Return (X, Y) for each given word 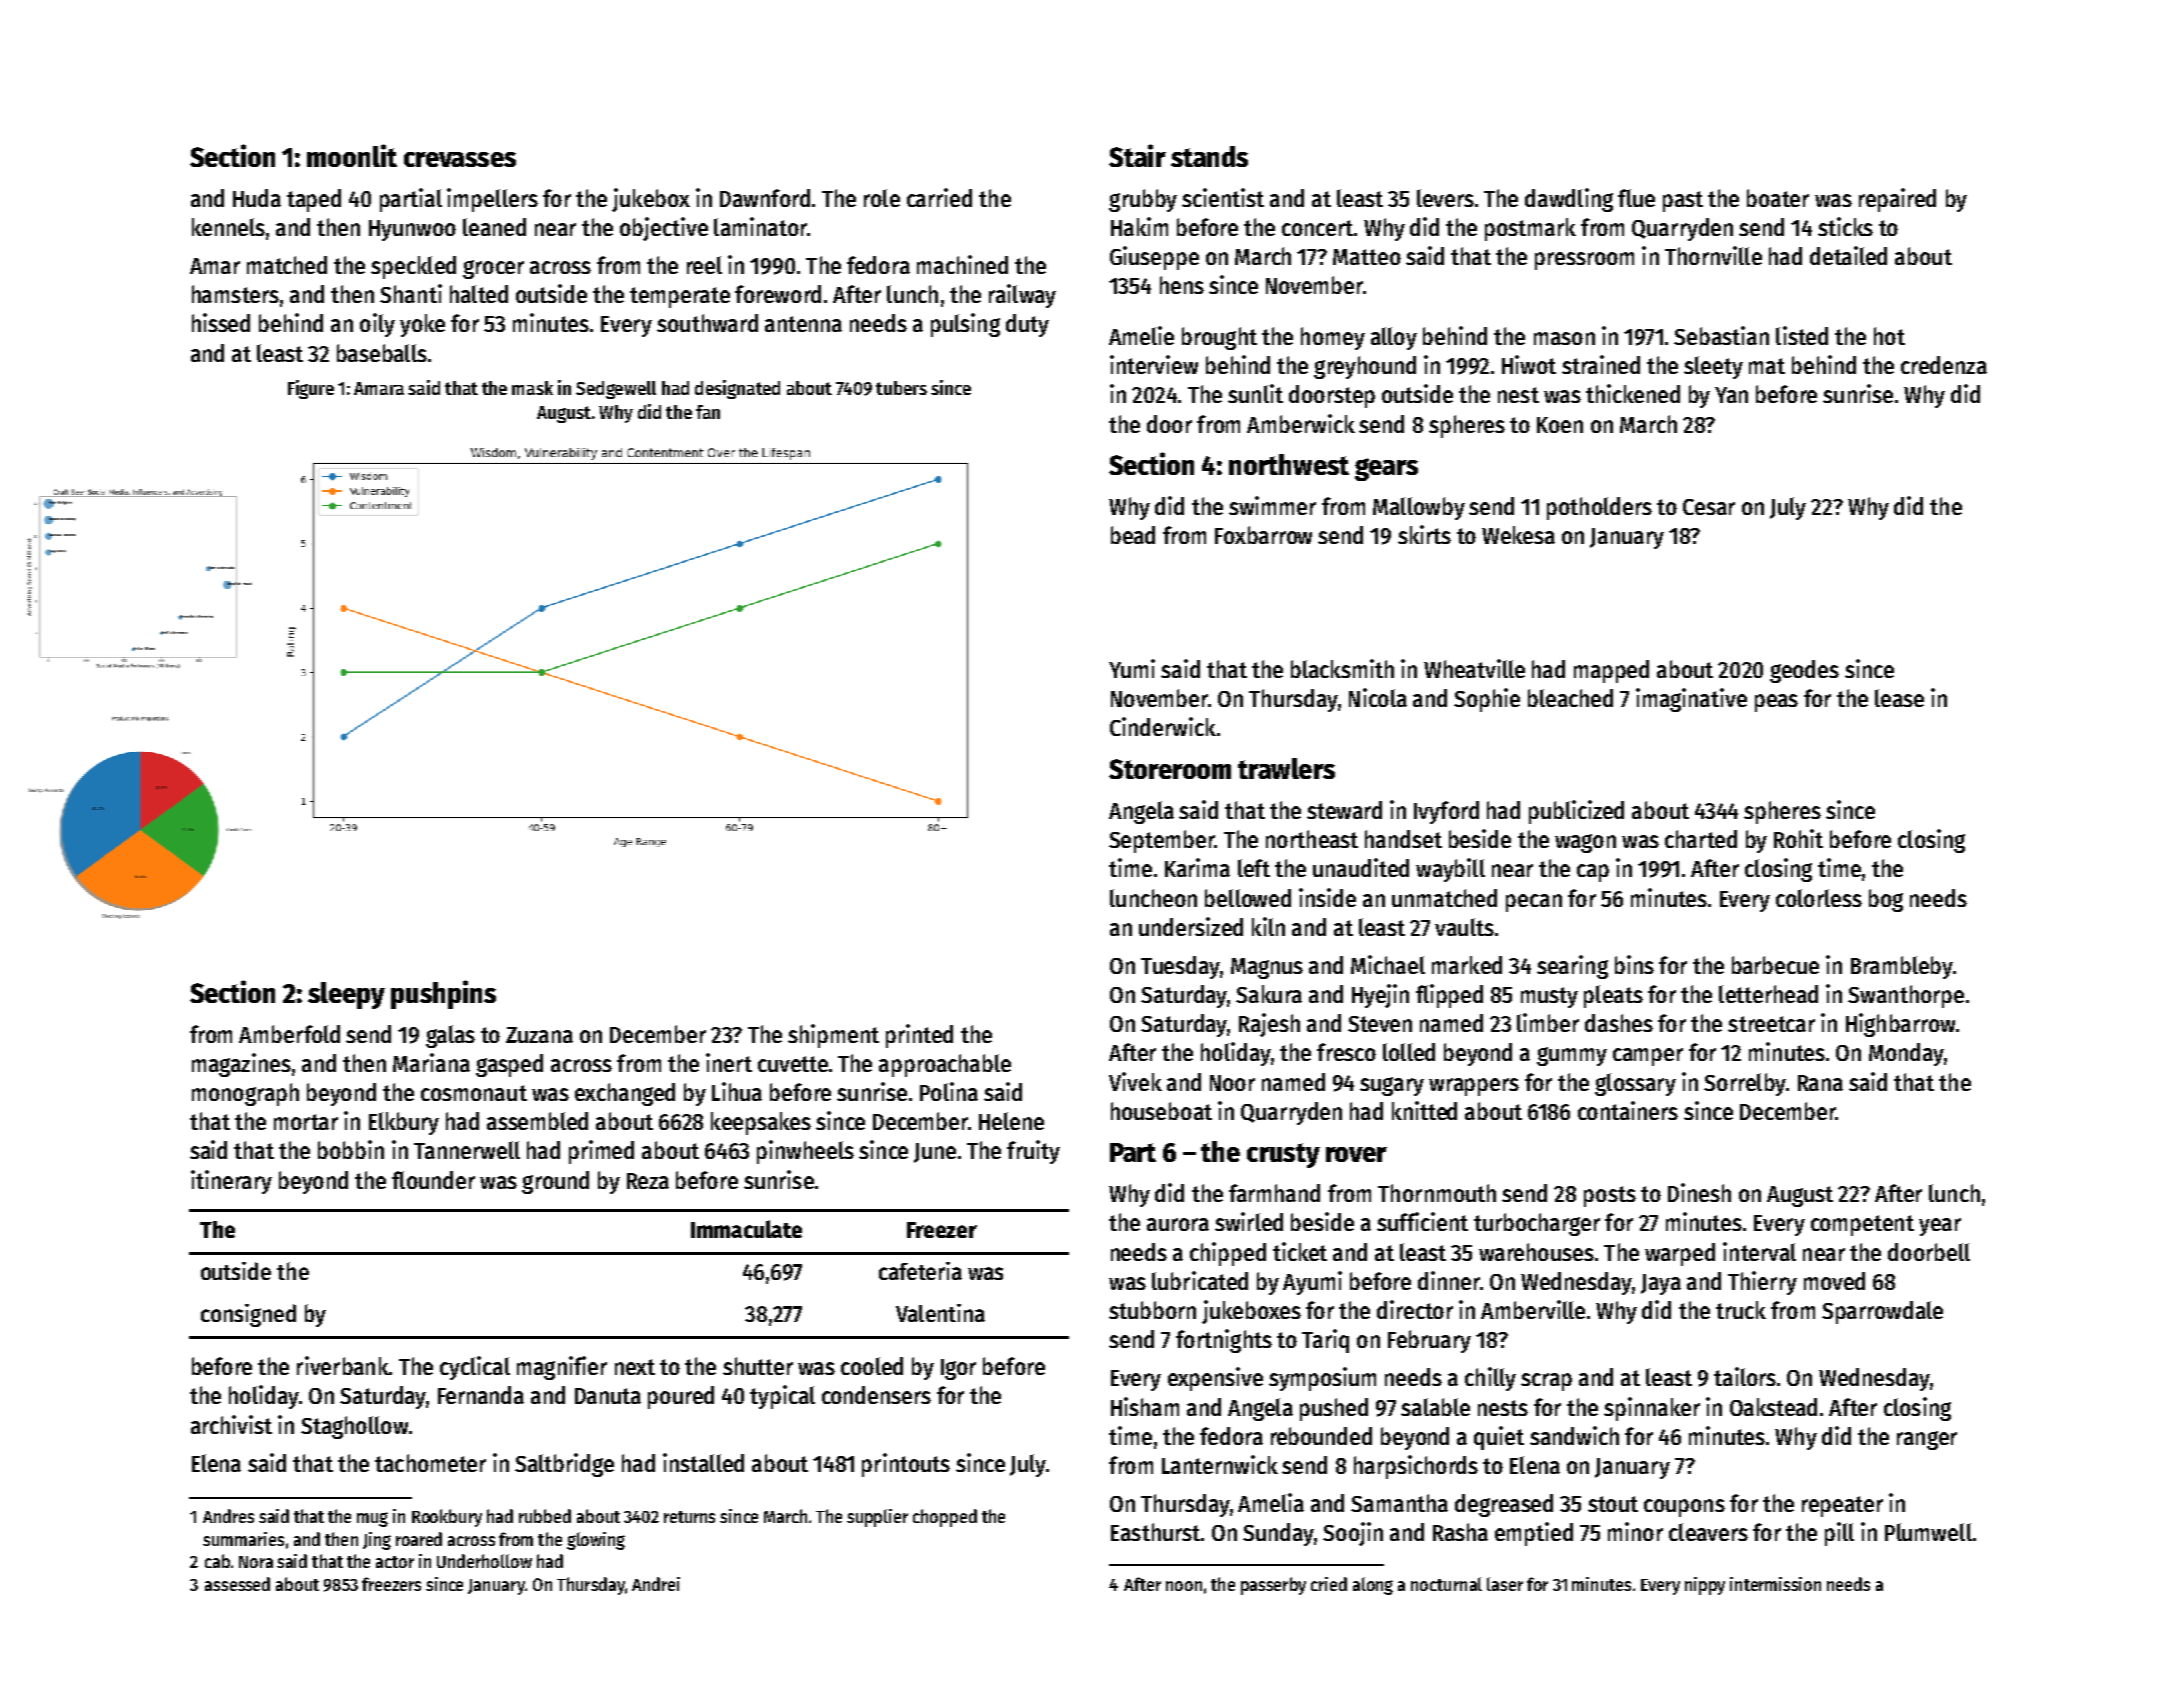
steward (1344, 810)
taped (314, 200)
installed (703, 1462)
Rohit (1798, 838)
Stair (1137, 155)
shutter (758, 1366)
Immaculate (746, 1229)
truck (1741, 1310)
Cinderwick (1163, 726)
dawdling (1569, 200)
